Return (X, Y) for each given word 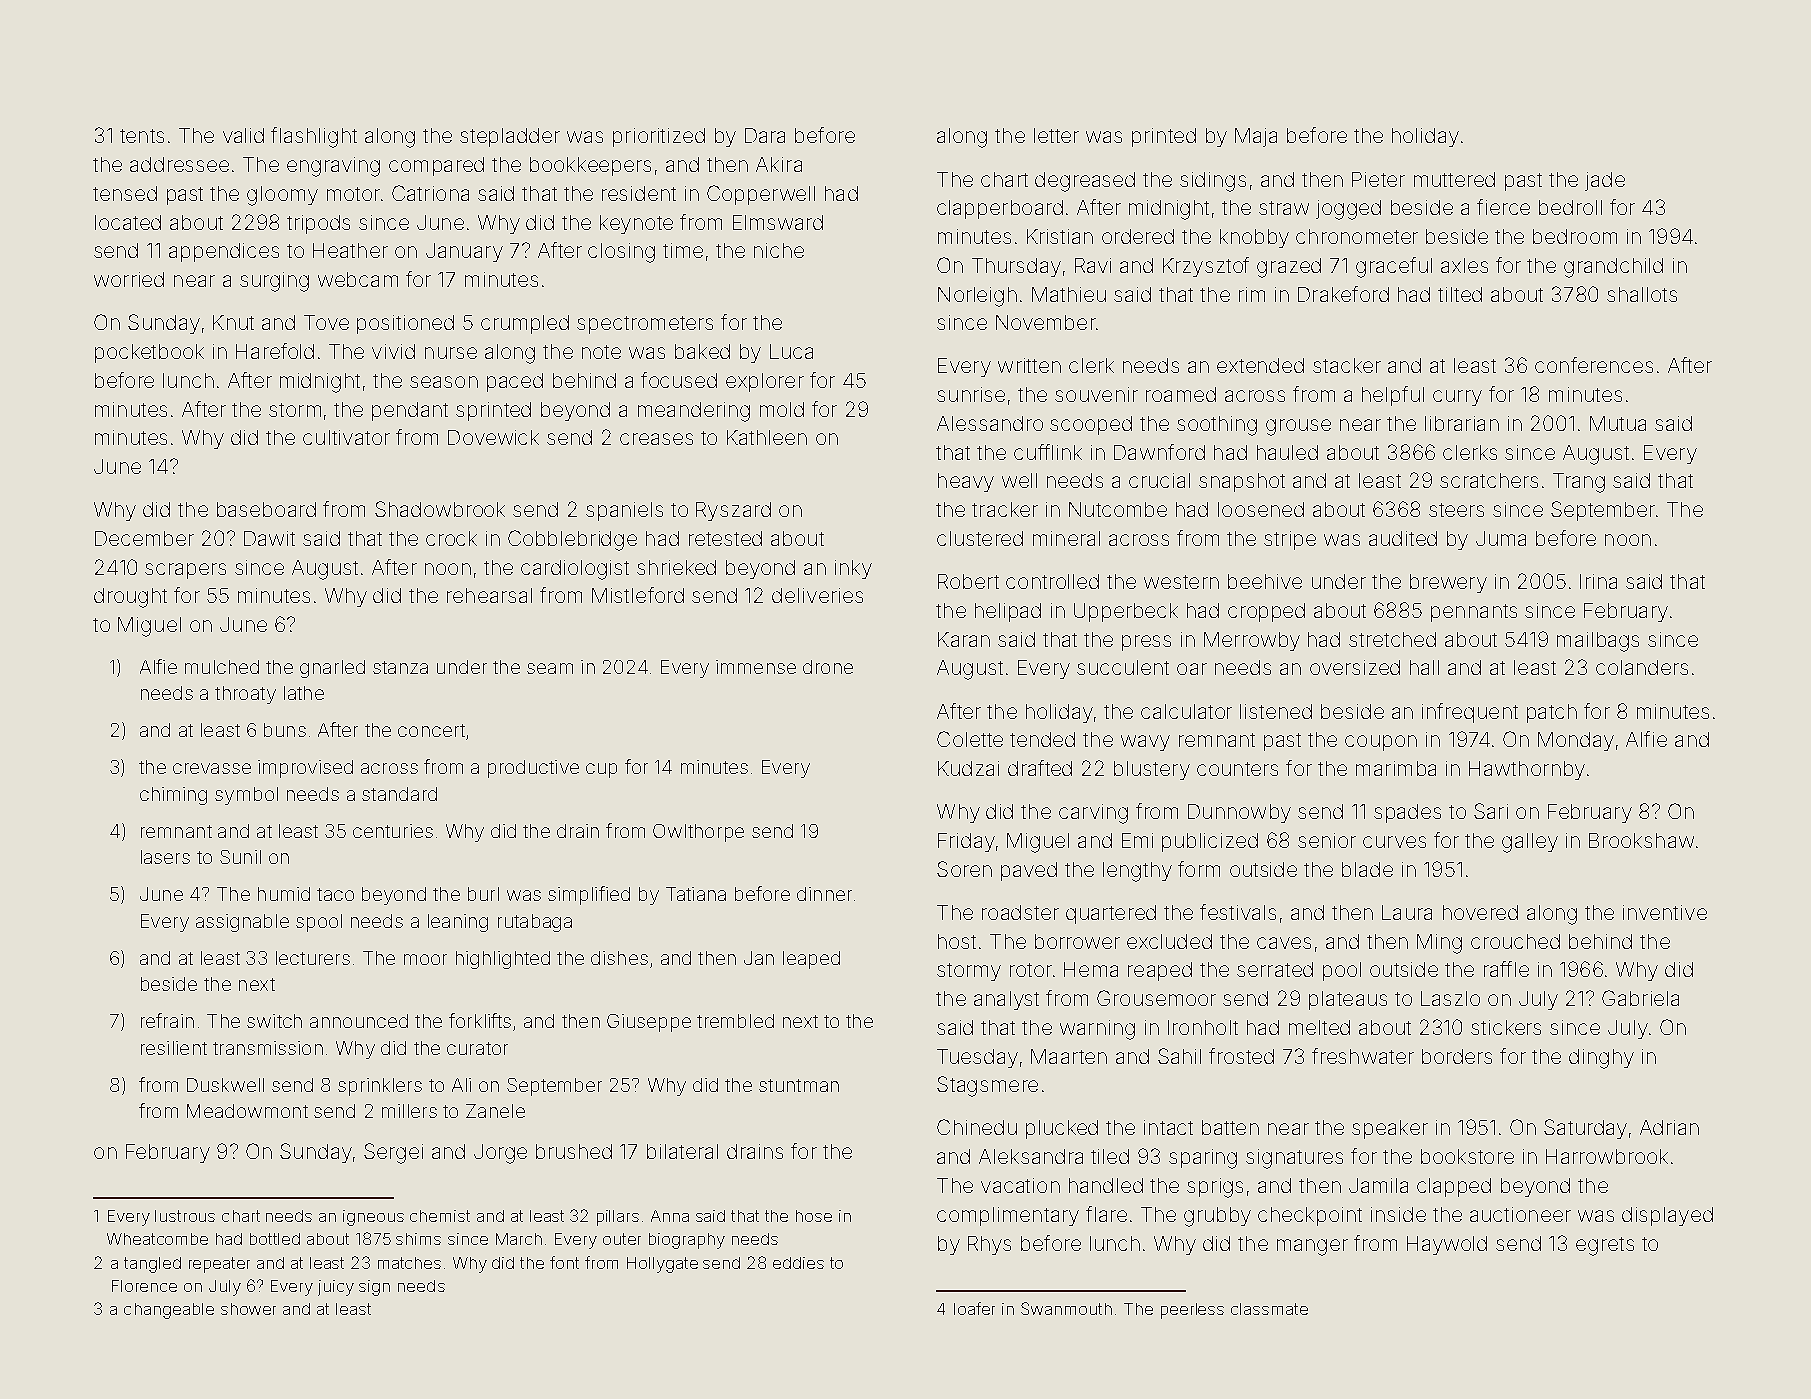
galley (1530, 843)
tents (142, 136)
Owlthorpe (698, 833)
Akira (779, 164)
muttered (1454, 179)
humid (284, 894)
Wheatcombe (157, 1239)
